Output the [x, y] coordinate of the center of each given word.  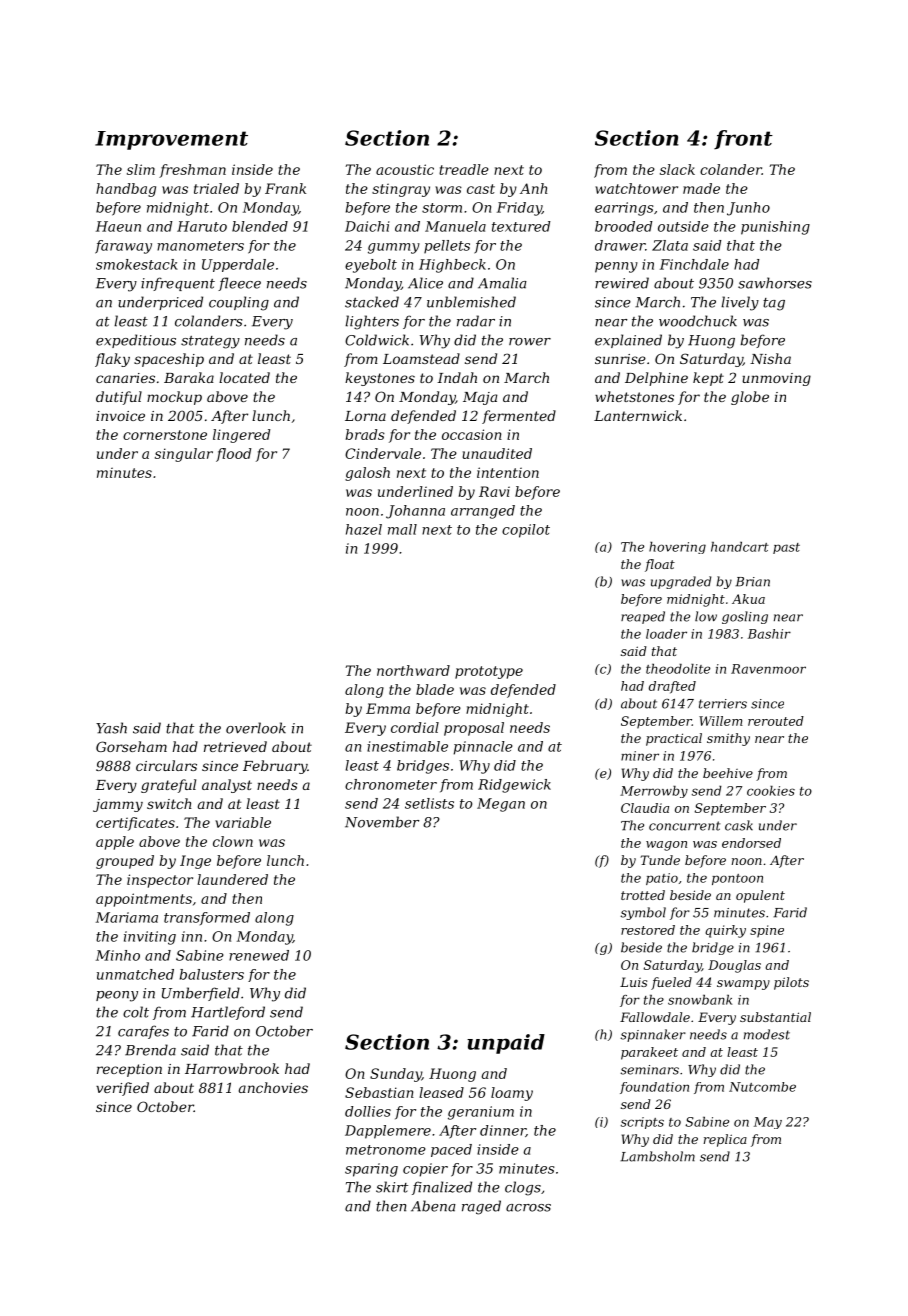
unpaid [506, 1044]
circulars [166, 765]
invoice [120, 416]
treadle [464, 169]
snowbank [700, 1000]
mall [402, 529]
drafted [672, 687]
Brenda [150, 1050]
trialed [216, 188]
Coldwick [377, 340]
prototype [489, 672]
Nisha [770, 358]
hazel [364, 529]
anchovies [273, 1087]
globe [750, 398]
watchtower [636, 188]
